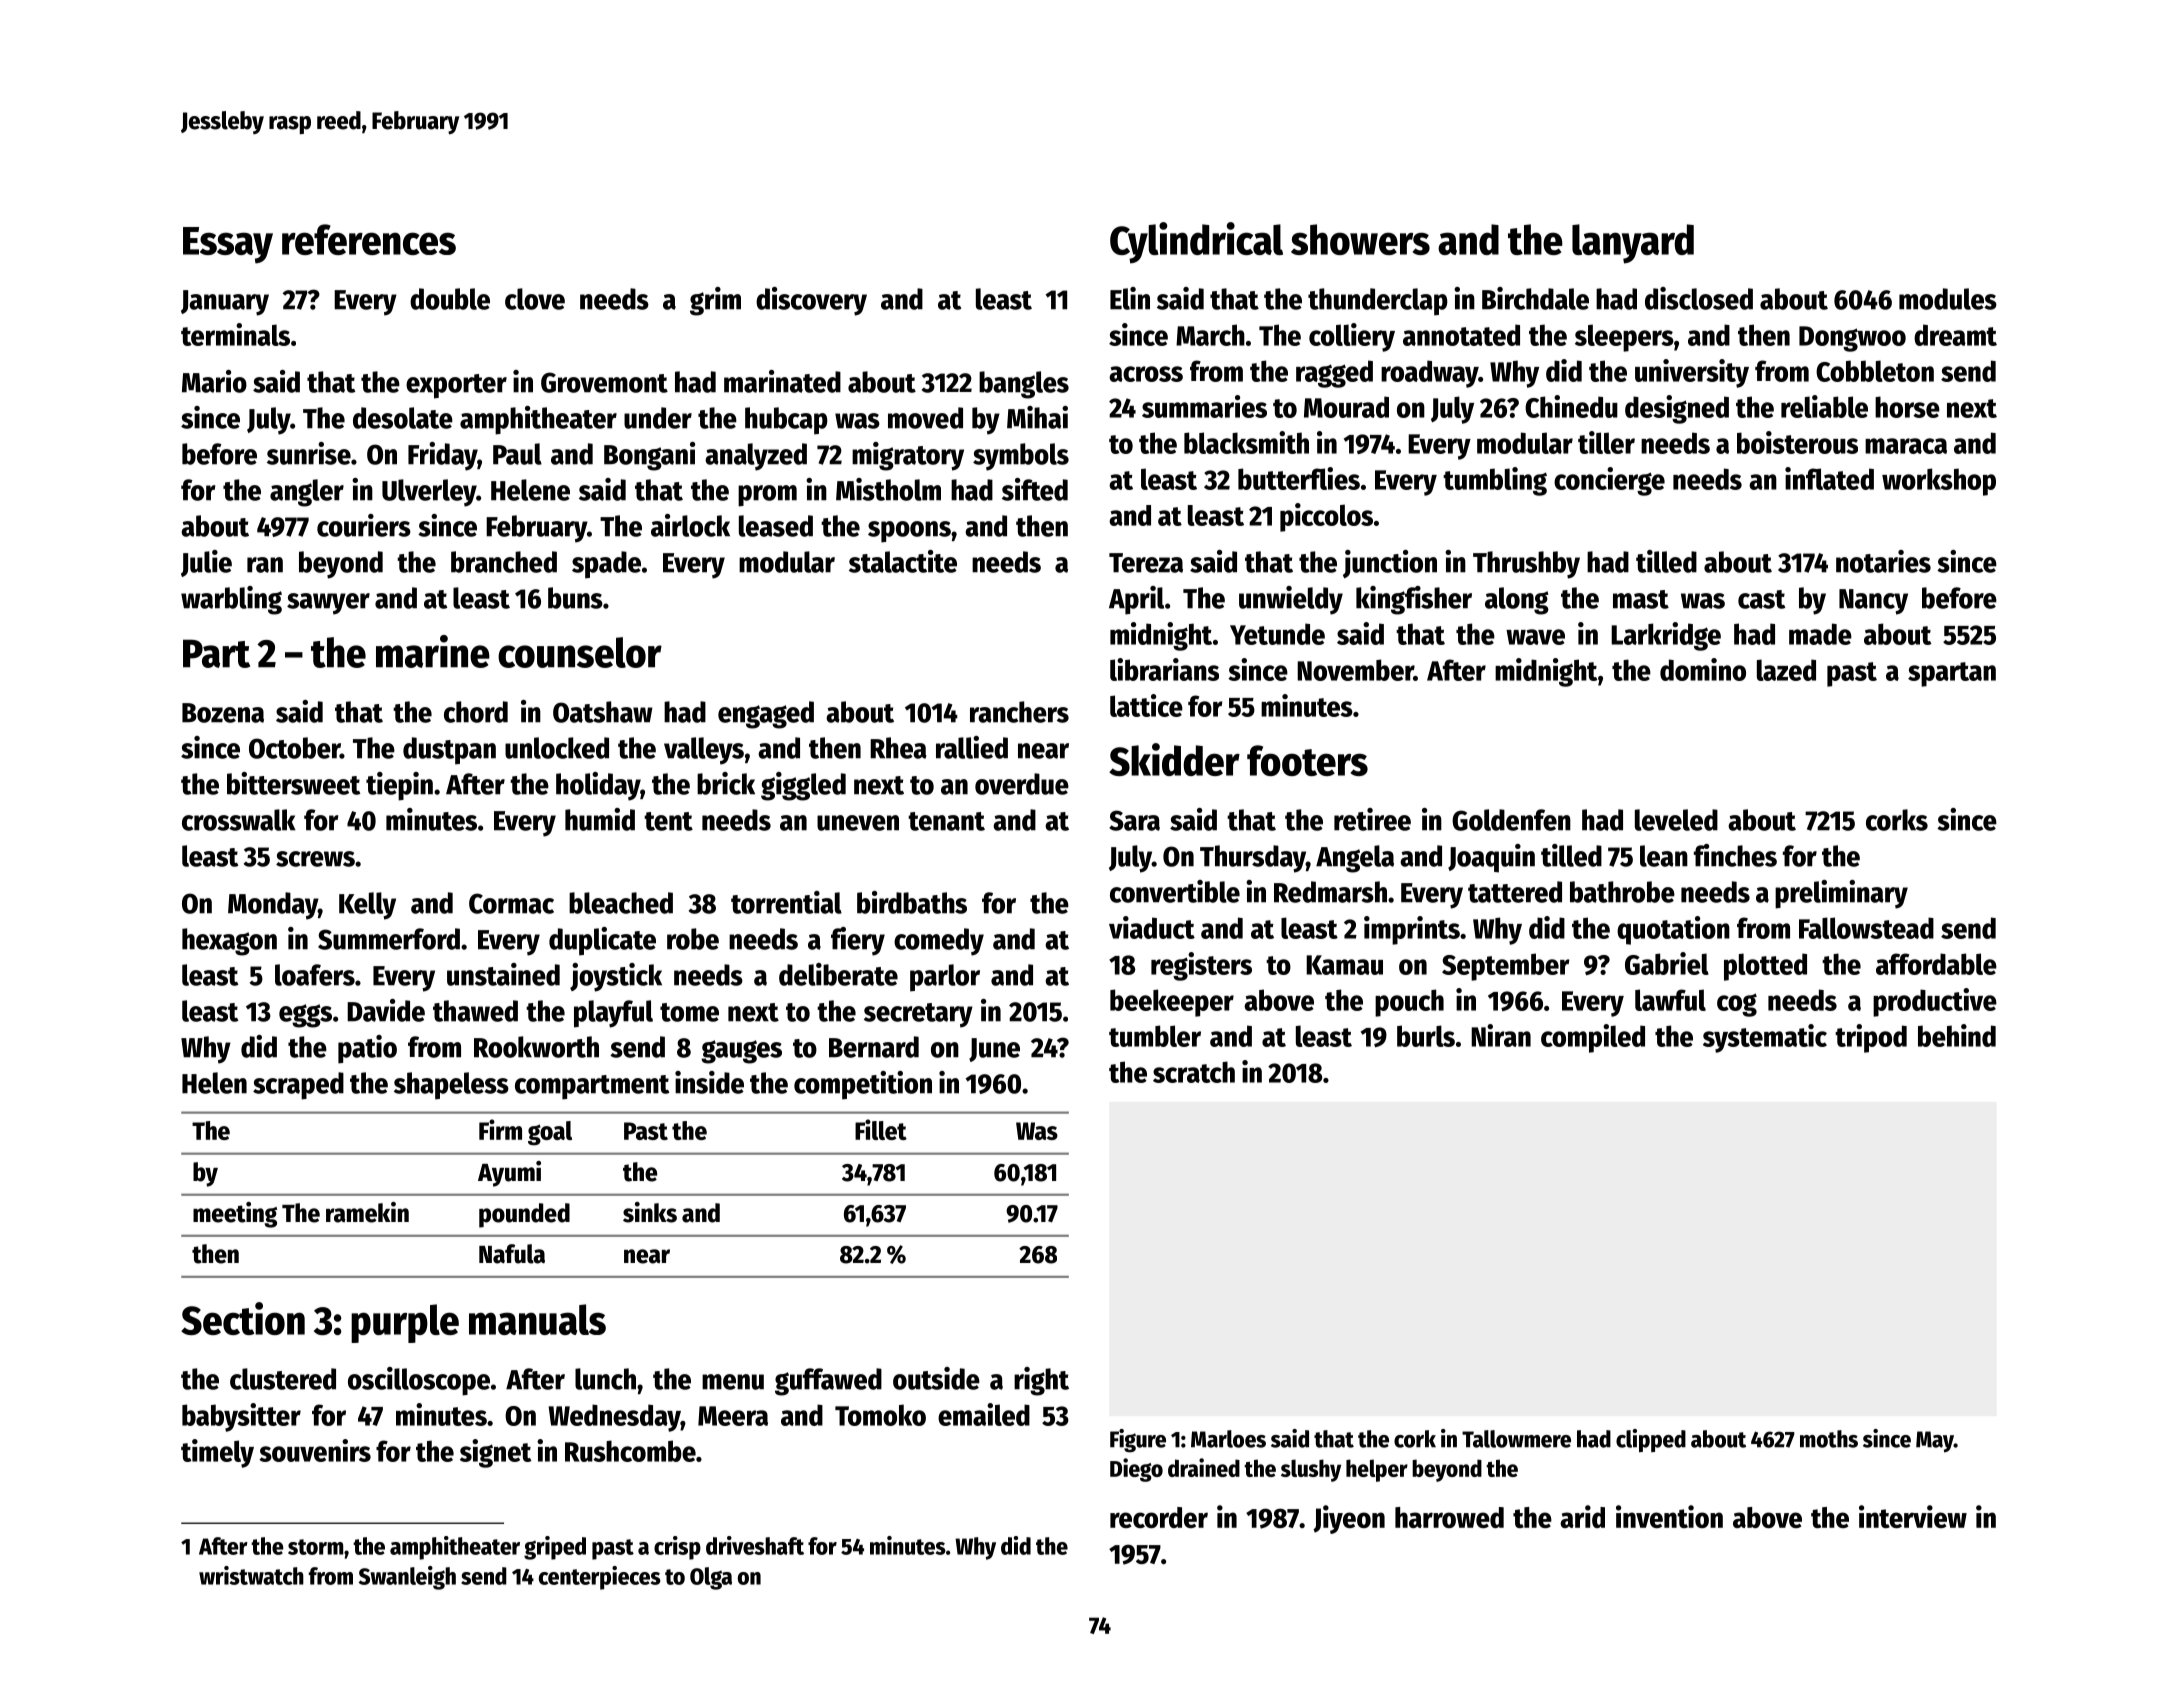  Describe the element at coordinates (1593, 1038) in the page. I see `compiled` at that location.
